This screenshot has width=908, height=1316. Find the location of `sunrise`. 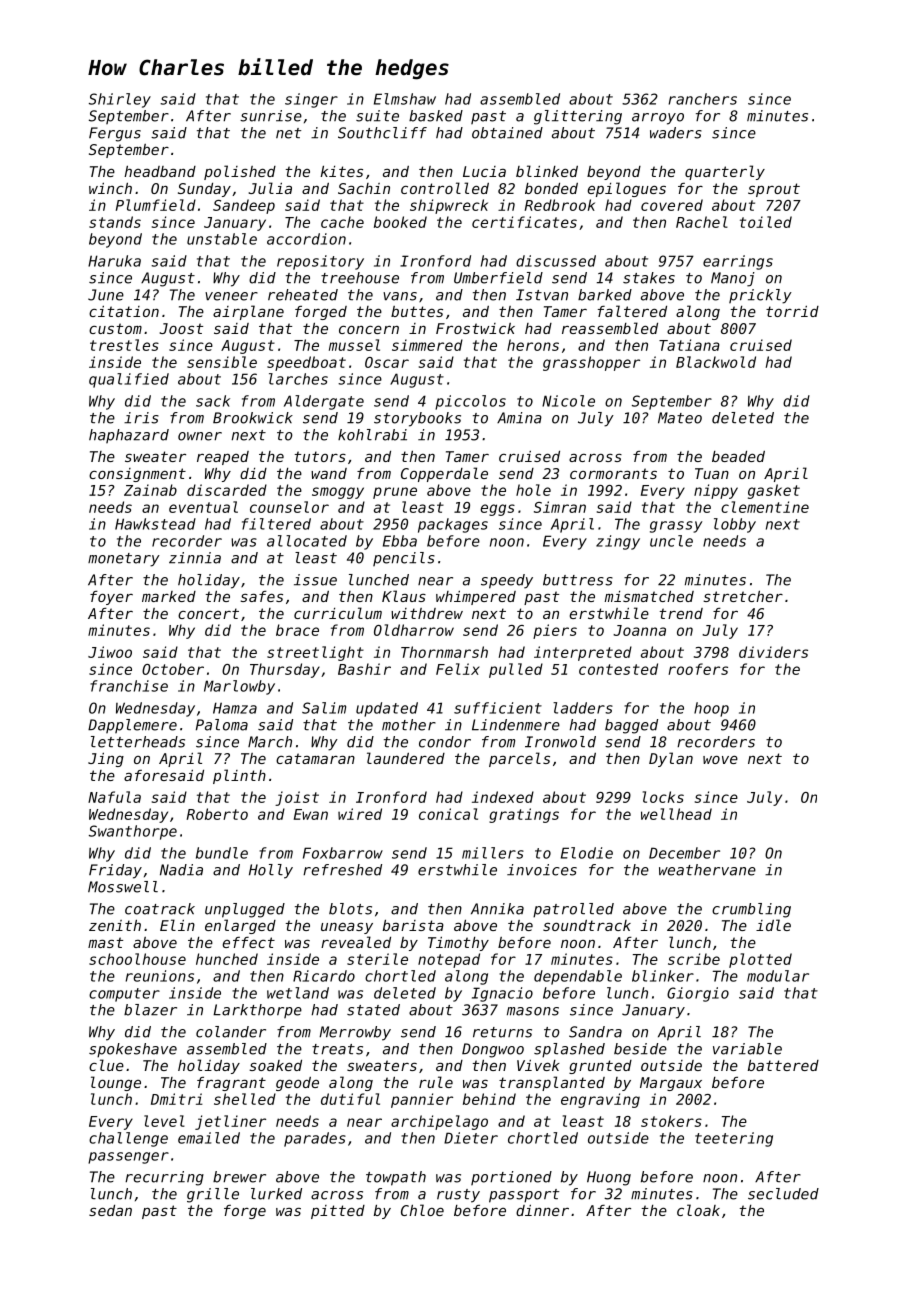

sunrise is located at coordinates (271, 116).
